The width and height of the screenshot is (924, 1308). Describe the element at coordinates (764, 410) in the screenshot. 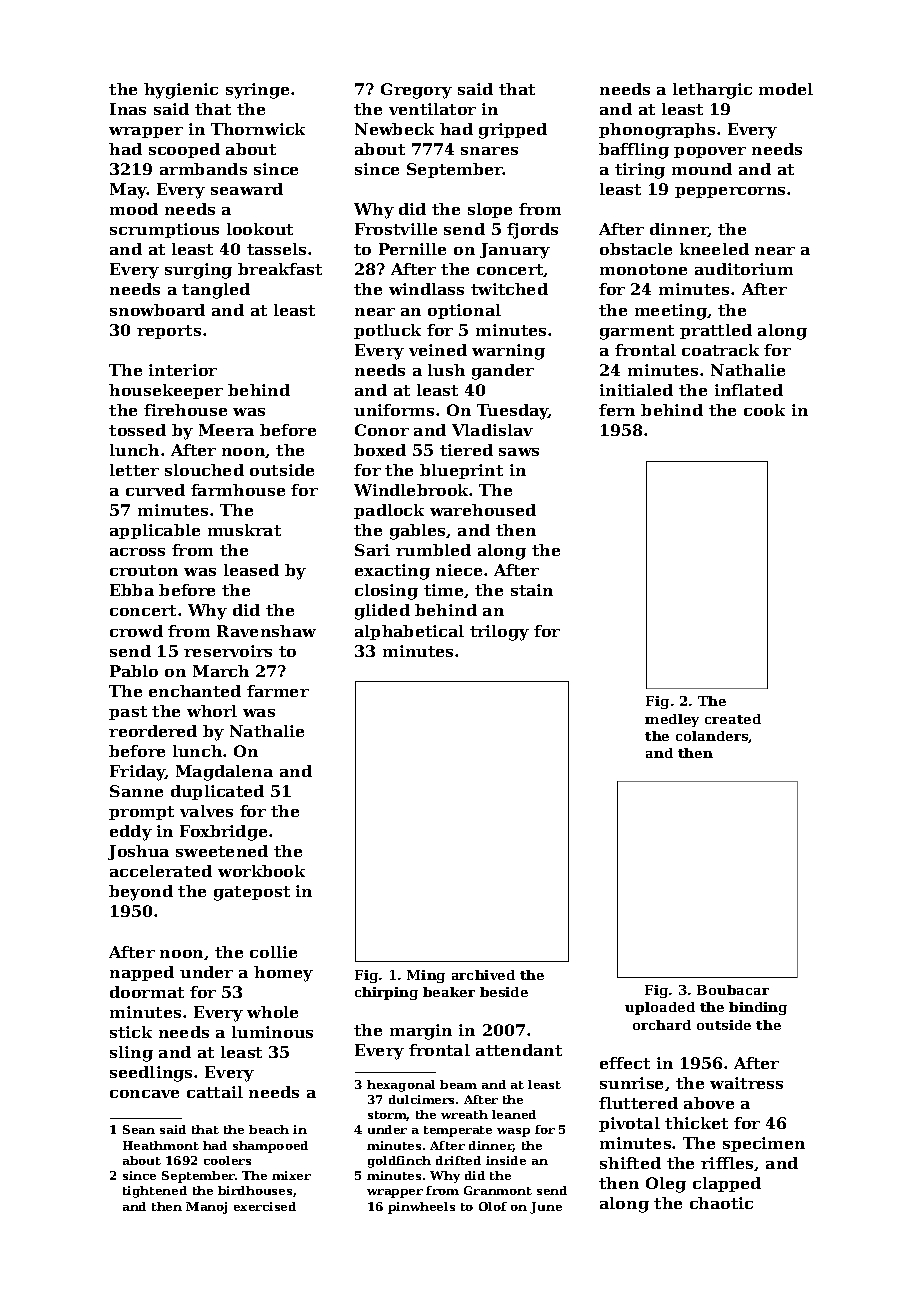

I see `cook` at that location.
